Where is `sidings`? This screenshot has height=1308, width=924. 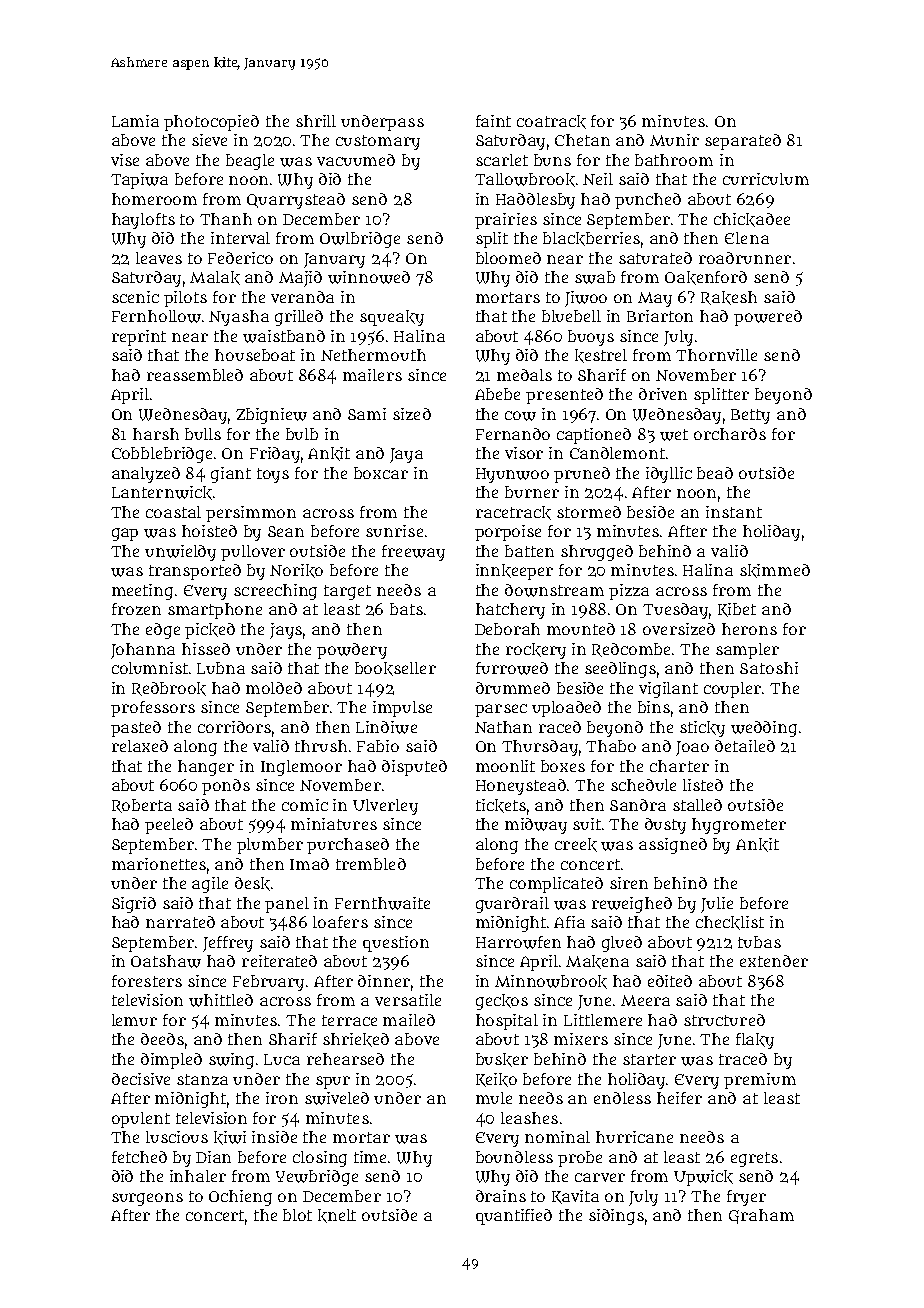 sidings is located at coordinates (616, 1217).
